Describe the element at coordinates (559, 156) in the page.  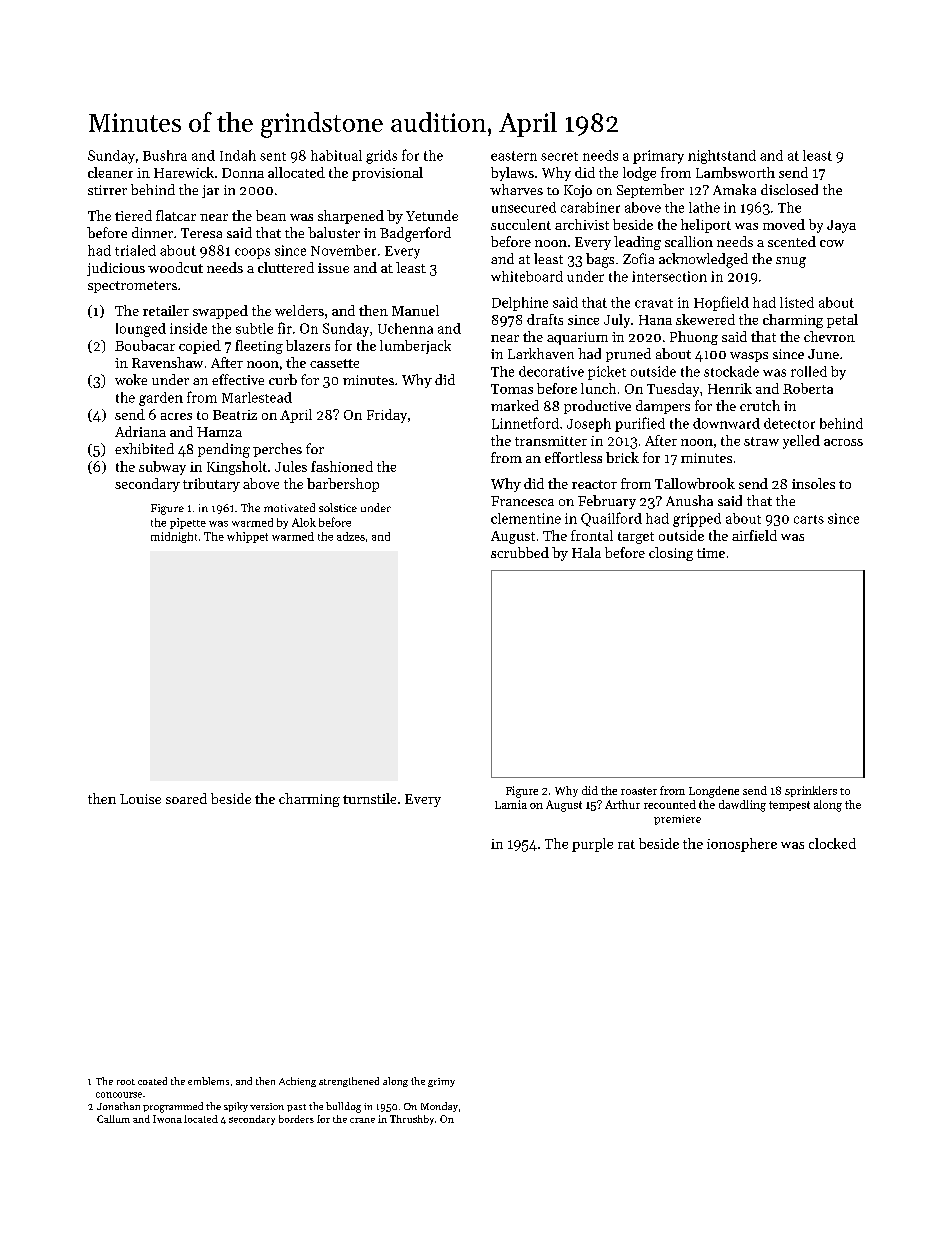
I see `secret` at that location.
